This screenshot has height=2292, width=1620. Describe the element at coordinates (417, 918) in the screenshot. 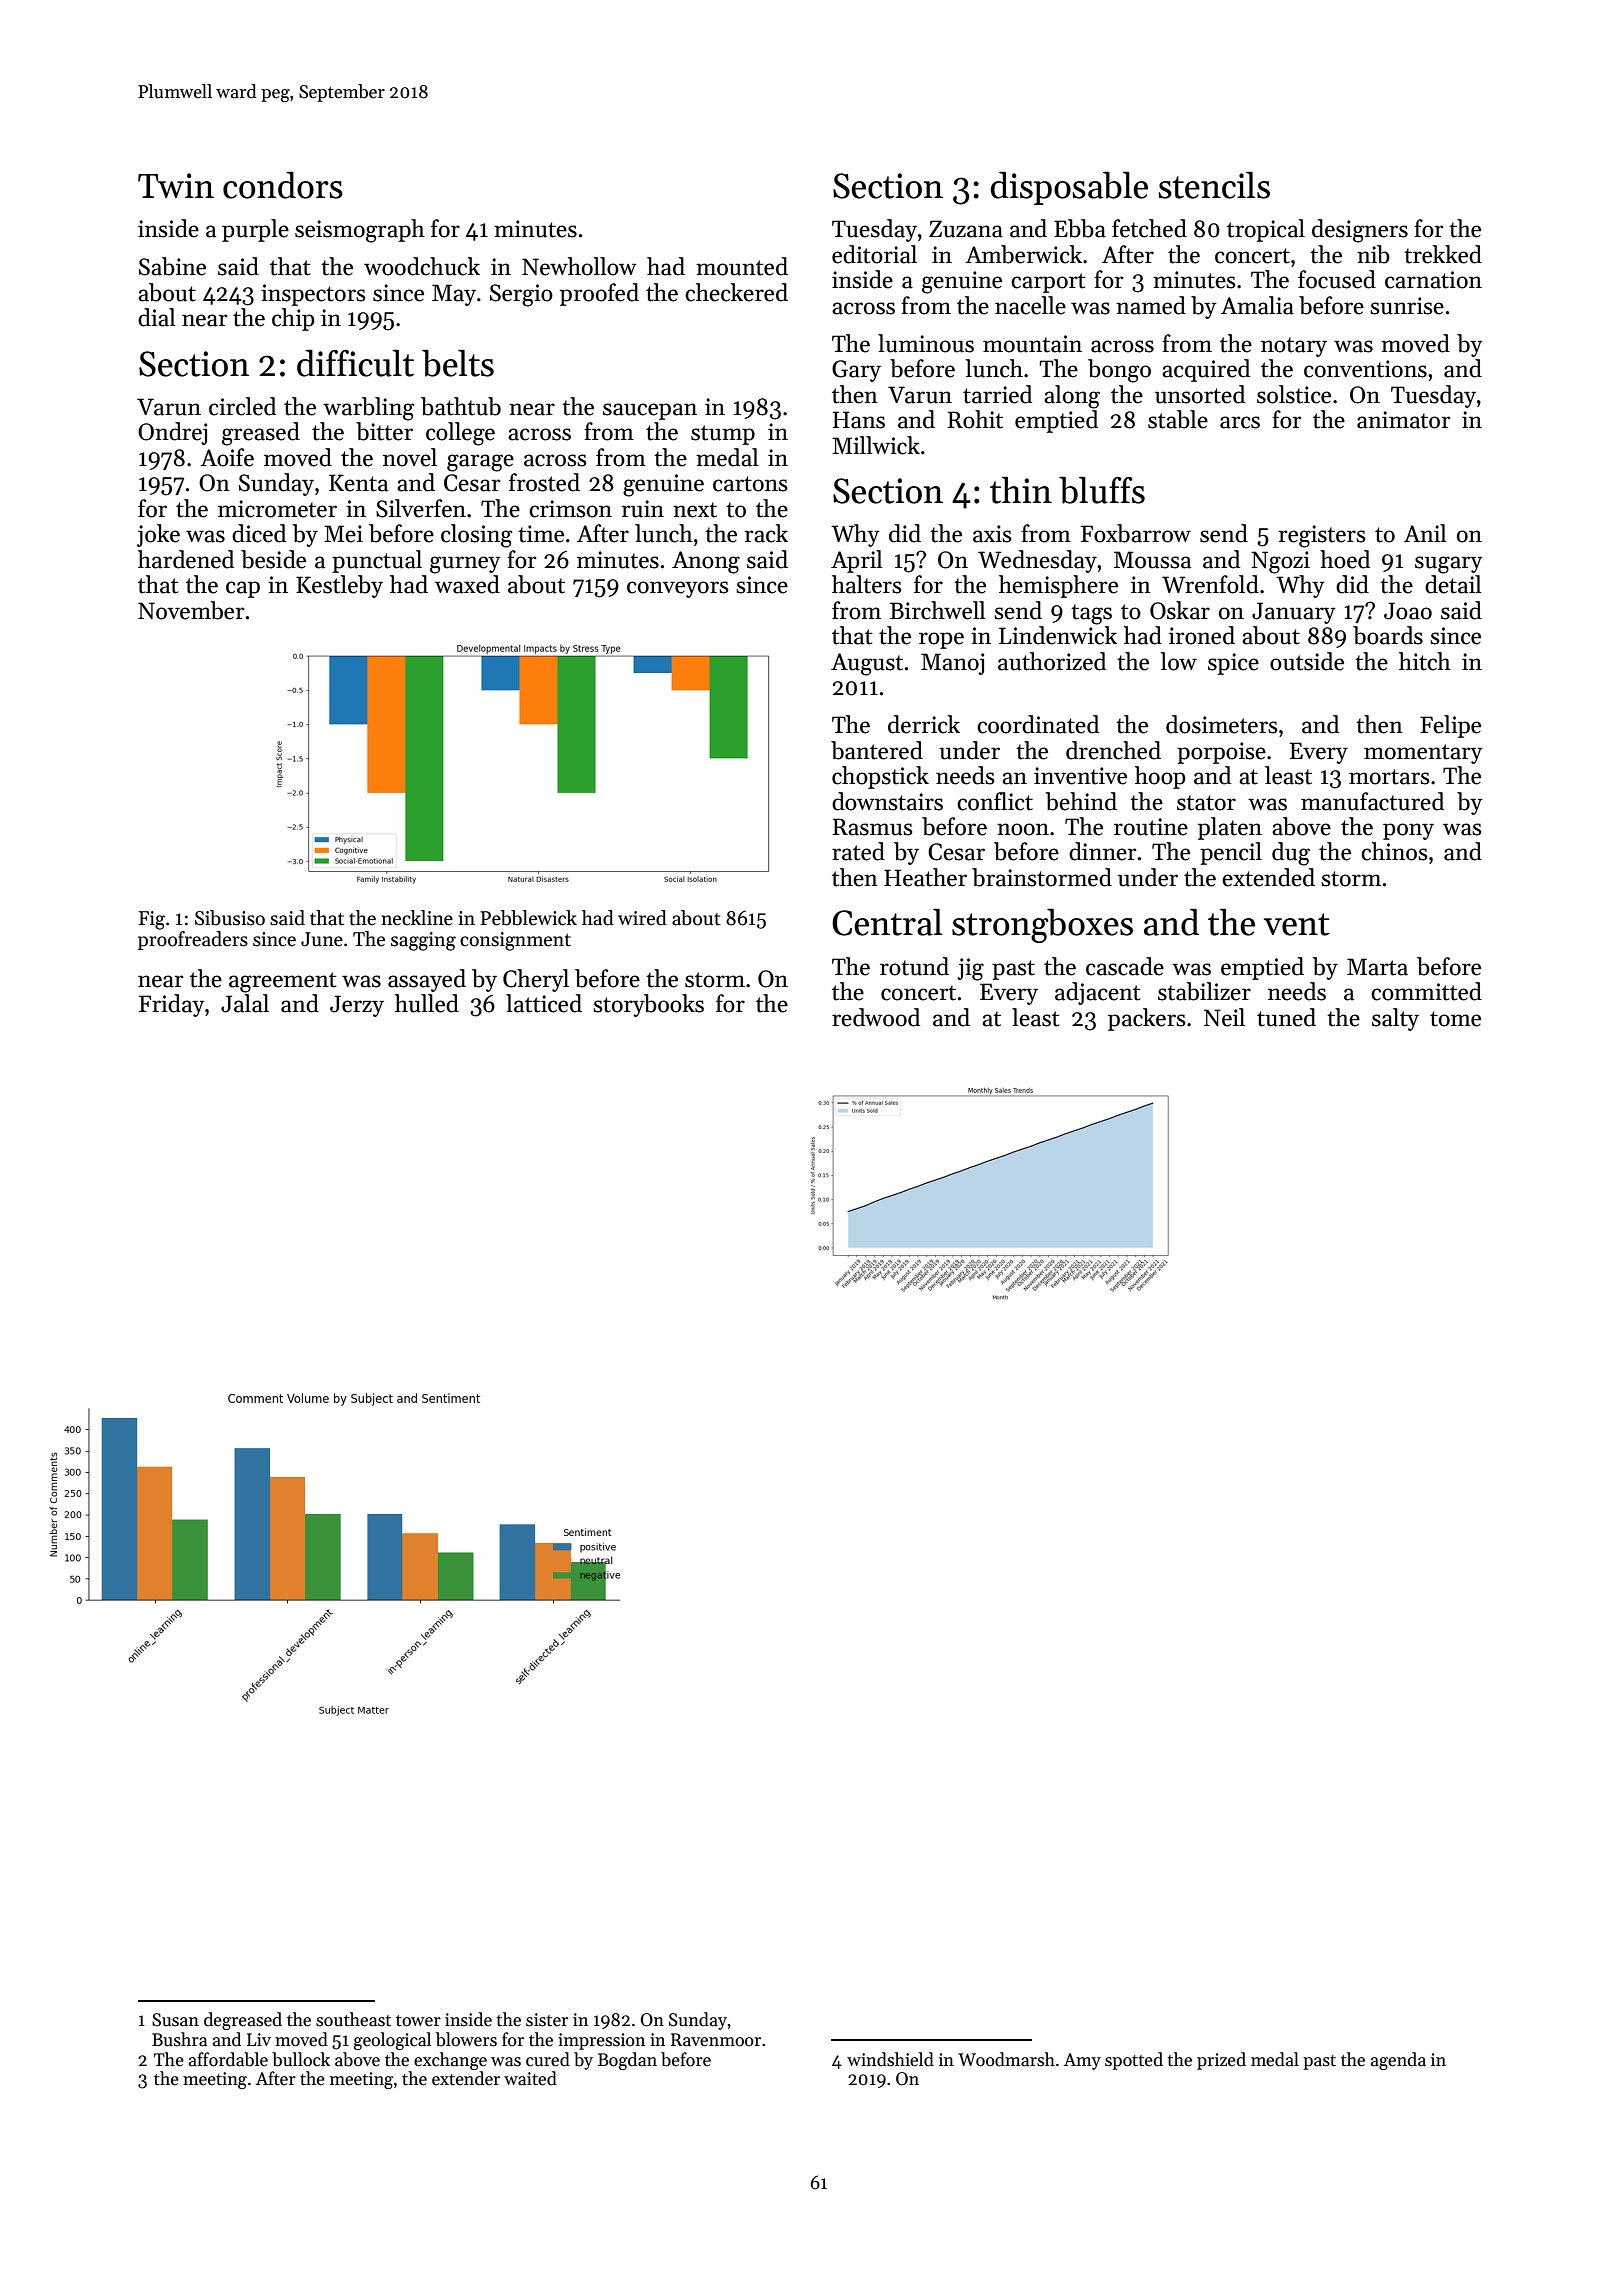

I see `neckline` at that location.
